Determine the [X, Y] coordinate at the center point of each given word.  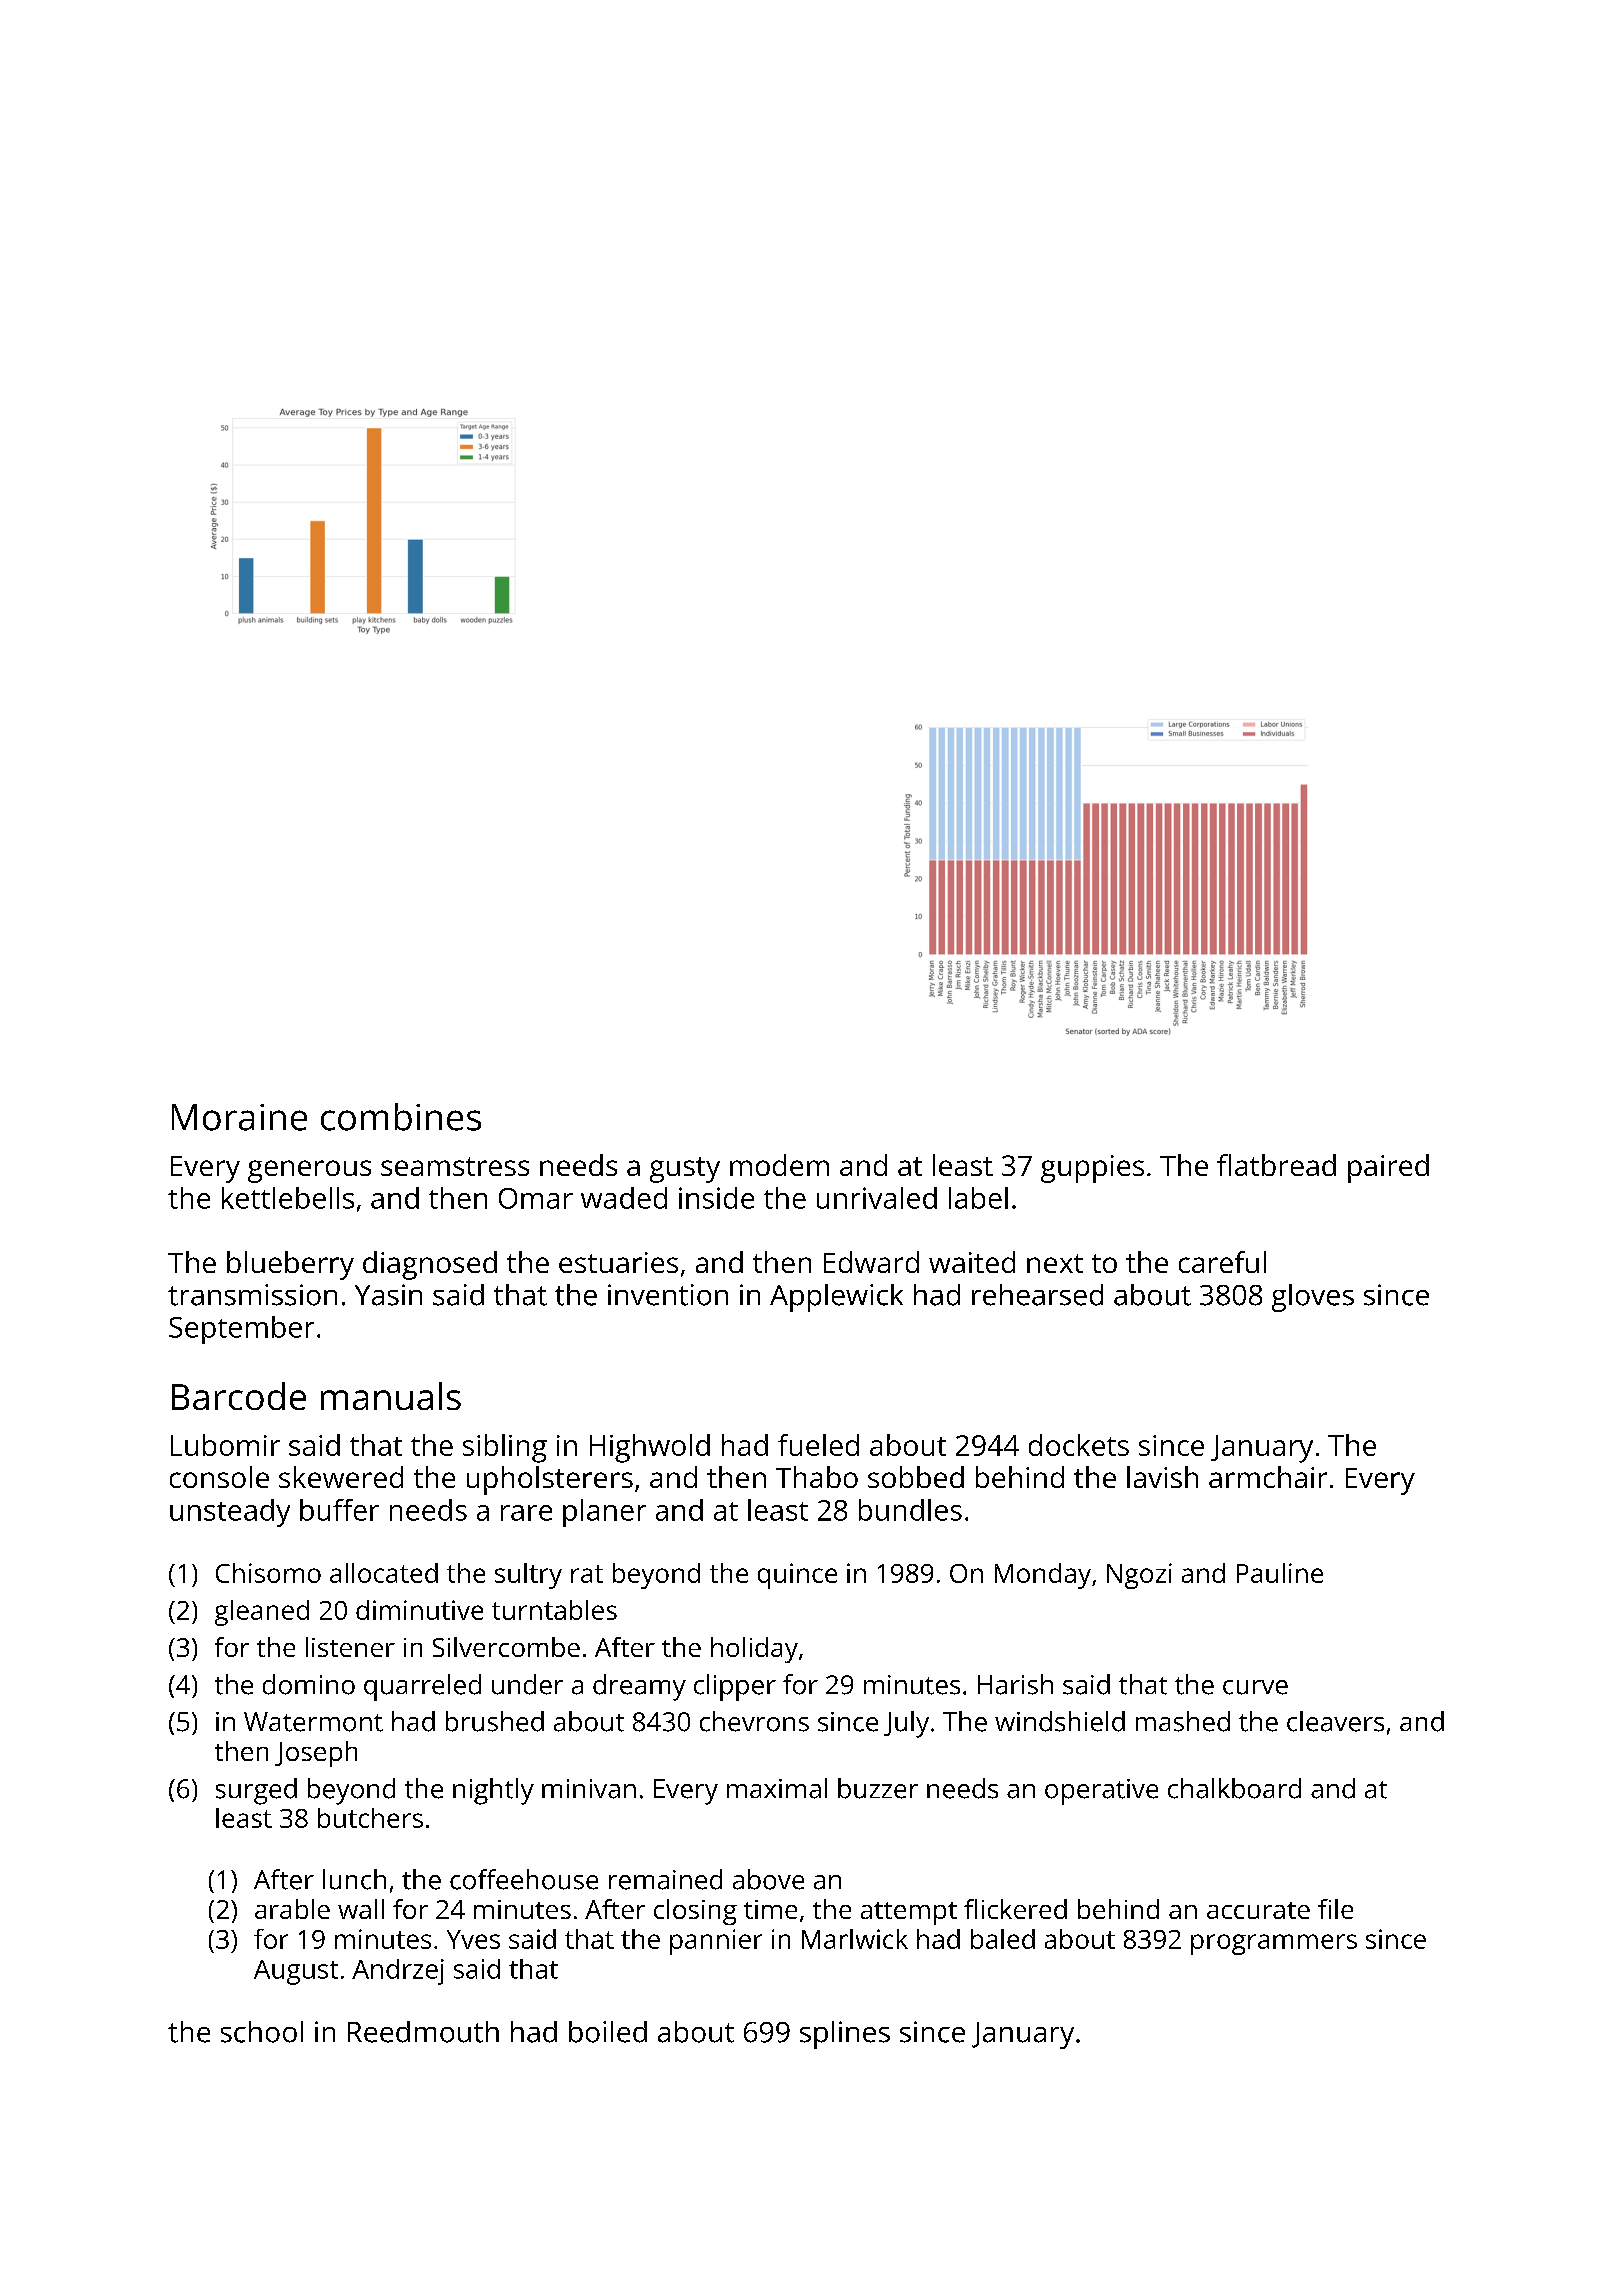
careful [1222, 1262]
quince [797, 1576]
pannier [716, 1942]
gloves [1313, 1298]
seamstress [455, 1166]
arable [292, 1909]
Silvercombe [506, 1647]
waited [972, 1262]
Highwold [650, 1448]
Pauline [1280, 1573]
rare [526, 1513]
